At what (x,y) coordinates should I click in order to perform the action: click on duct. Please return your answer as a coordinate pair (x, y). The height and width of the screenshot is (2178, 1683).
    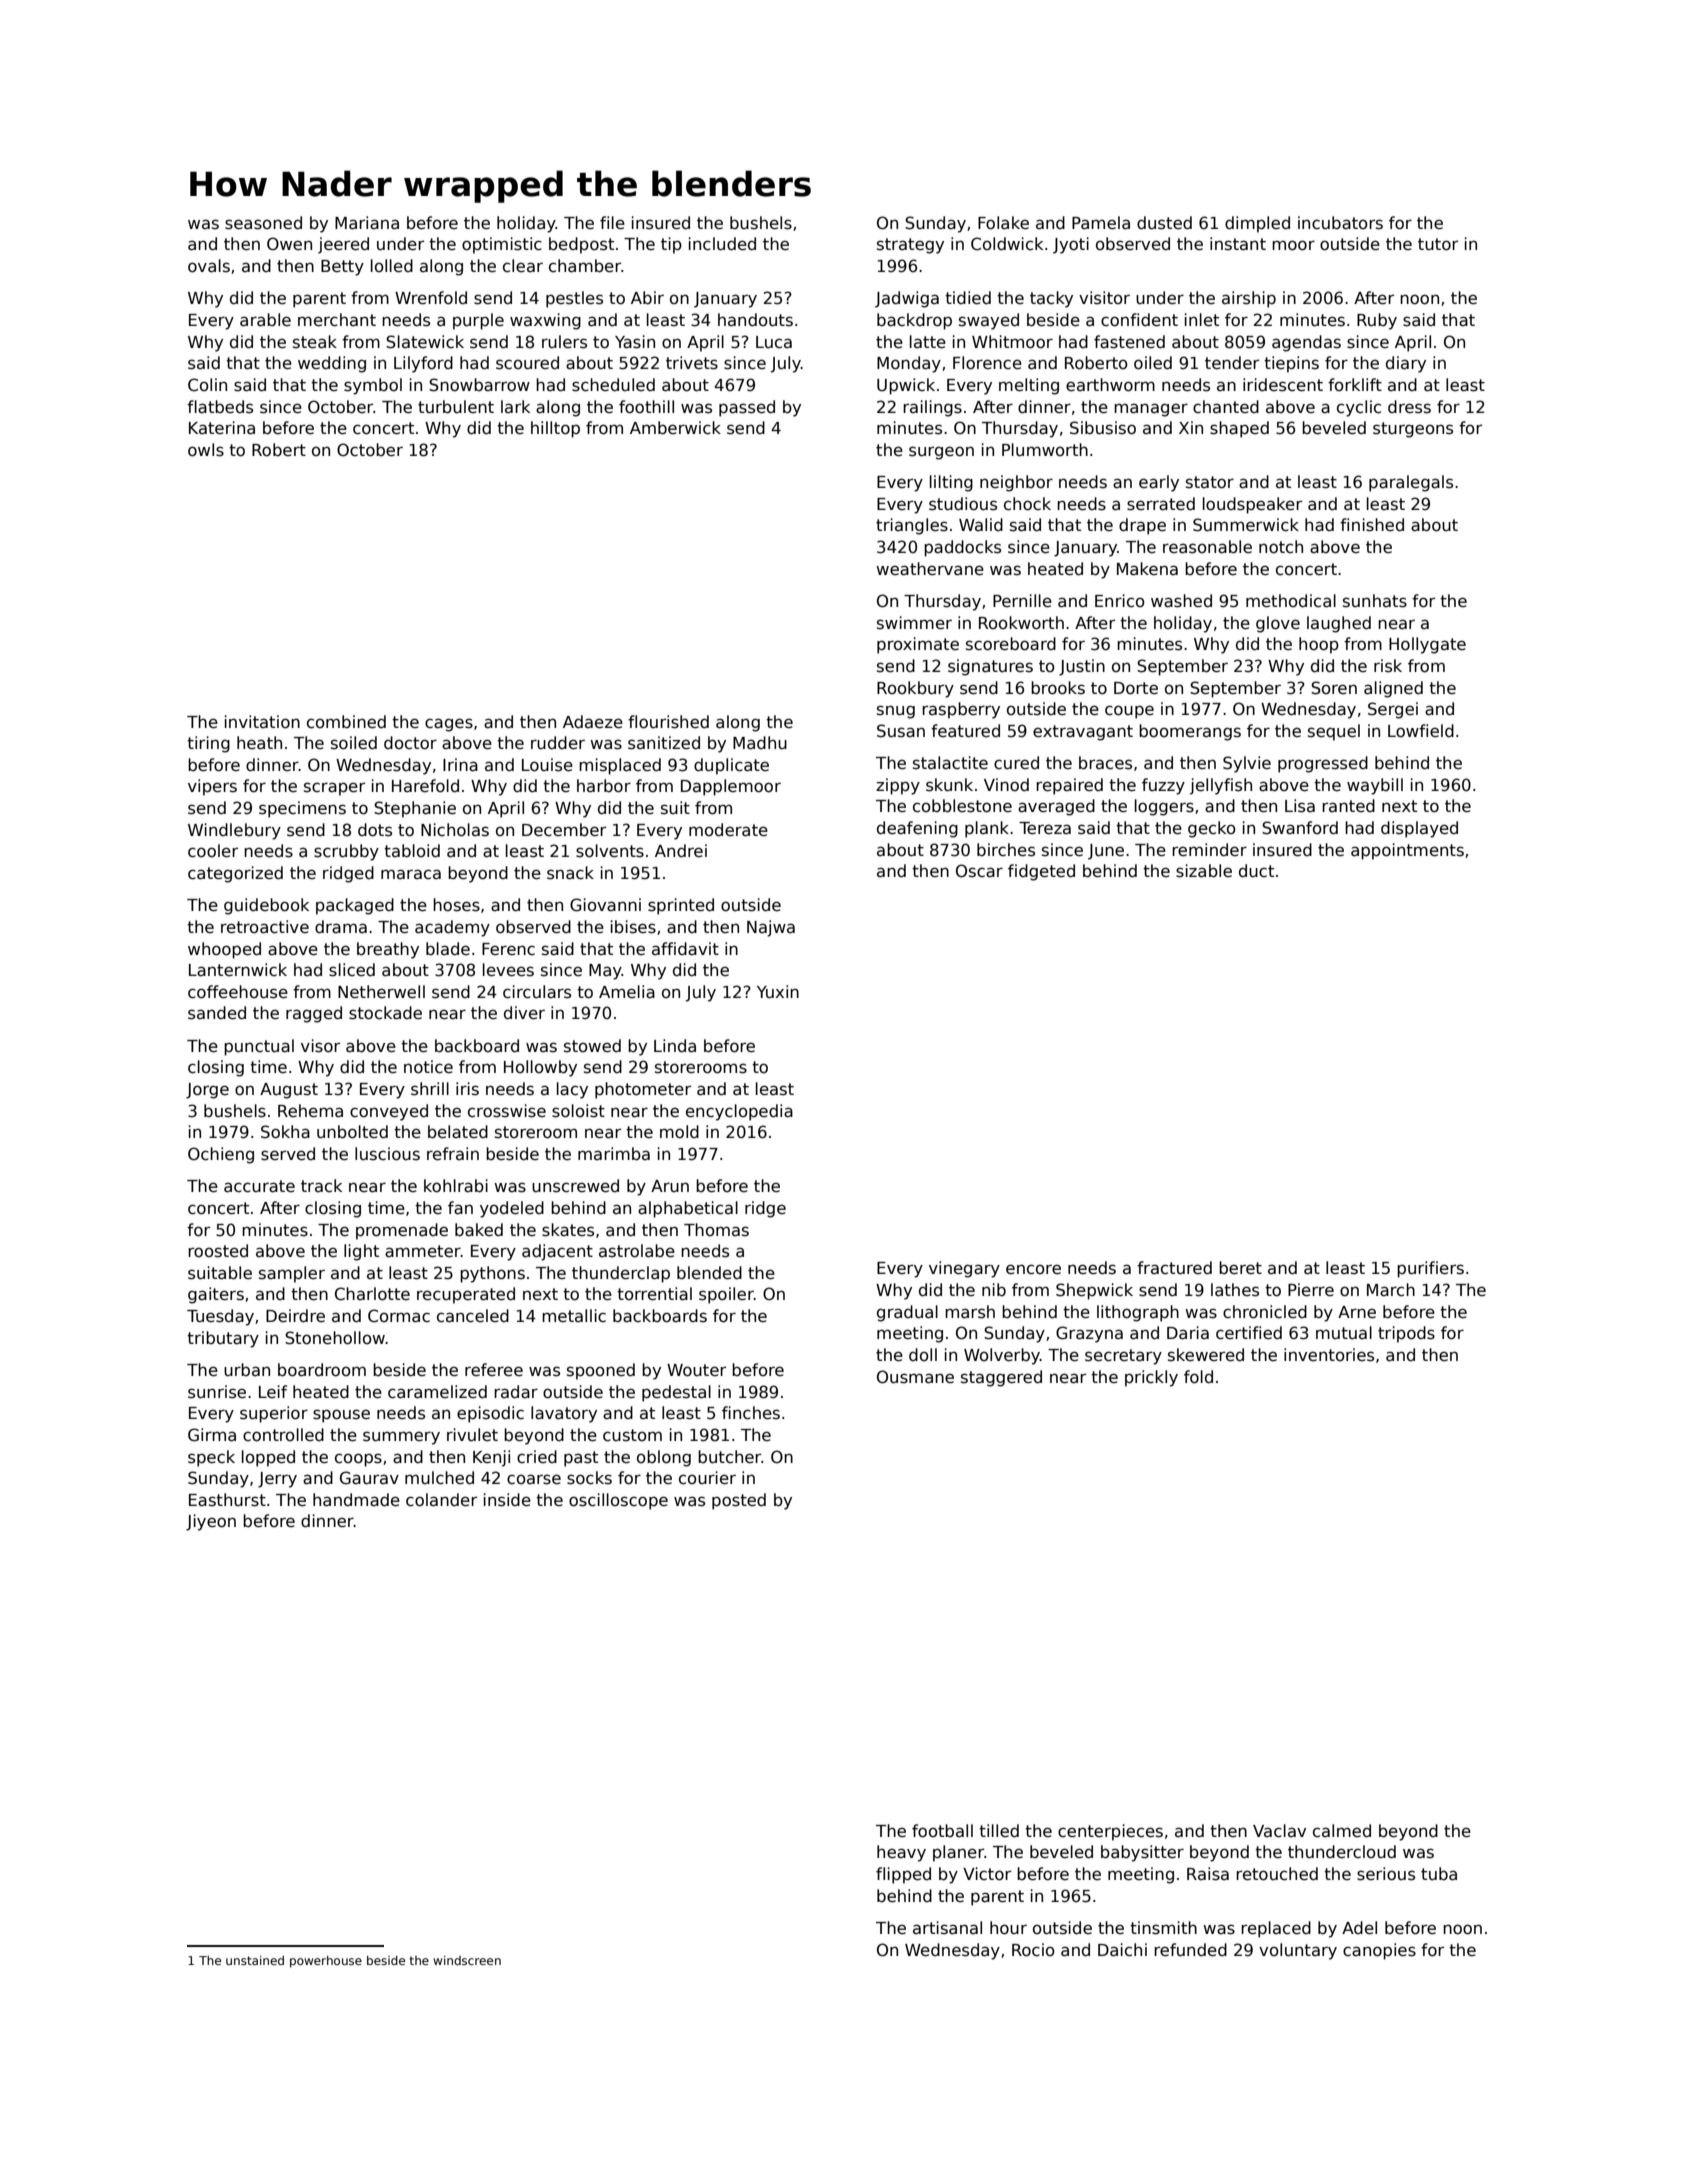
    Looking at the image, I should click on (1256, 871).
